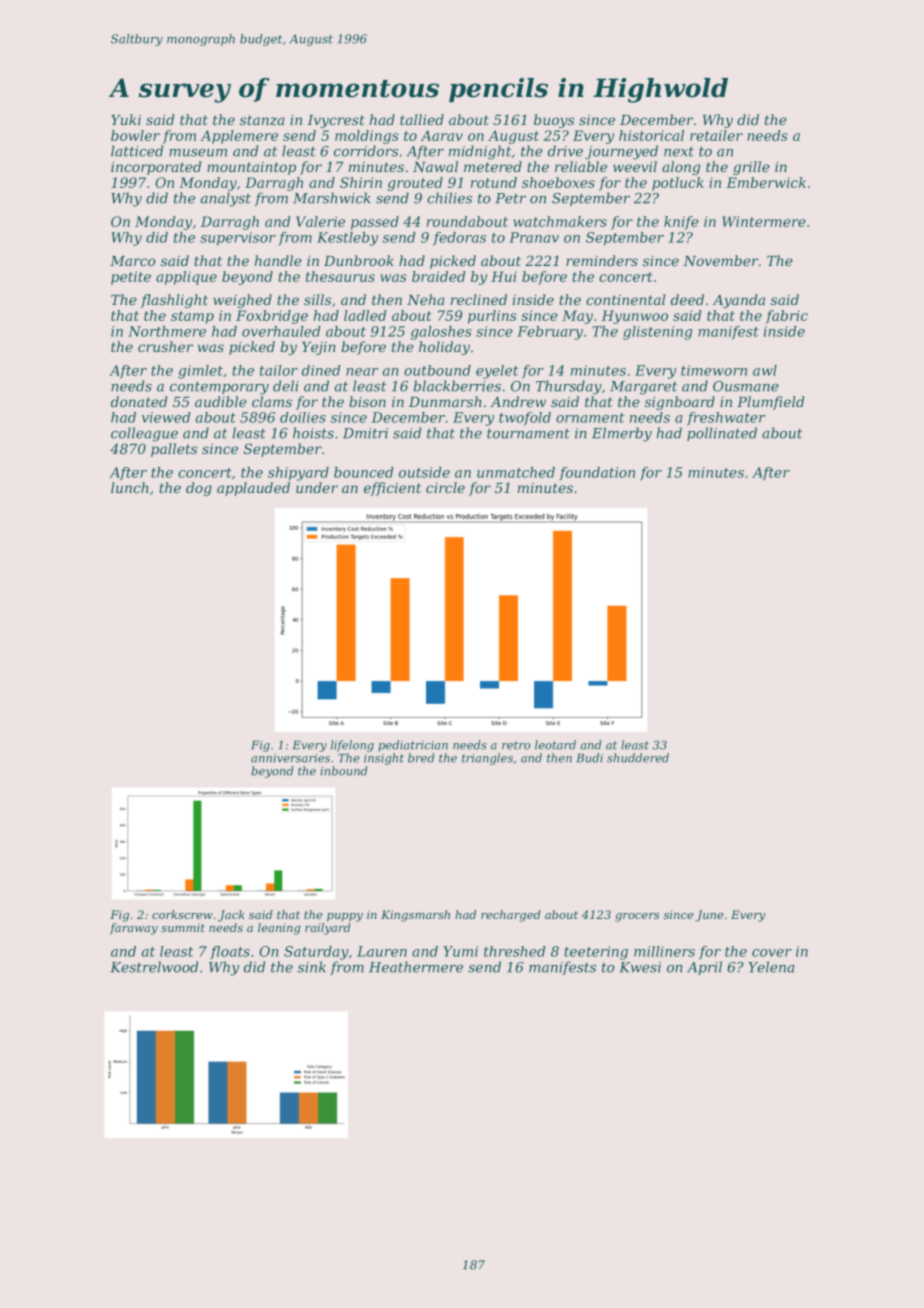  Describe the element at coordinates (199, 489) in the image. I see `dog` at that location.
